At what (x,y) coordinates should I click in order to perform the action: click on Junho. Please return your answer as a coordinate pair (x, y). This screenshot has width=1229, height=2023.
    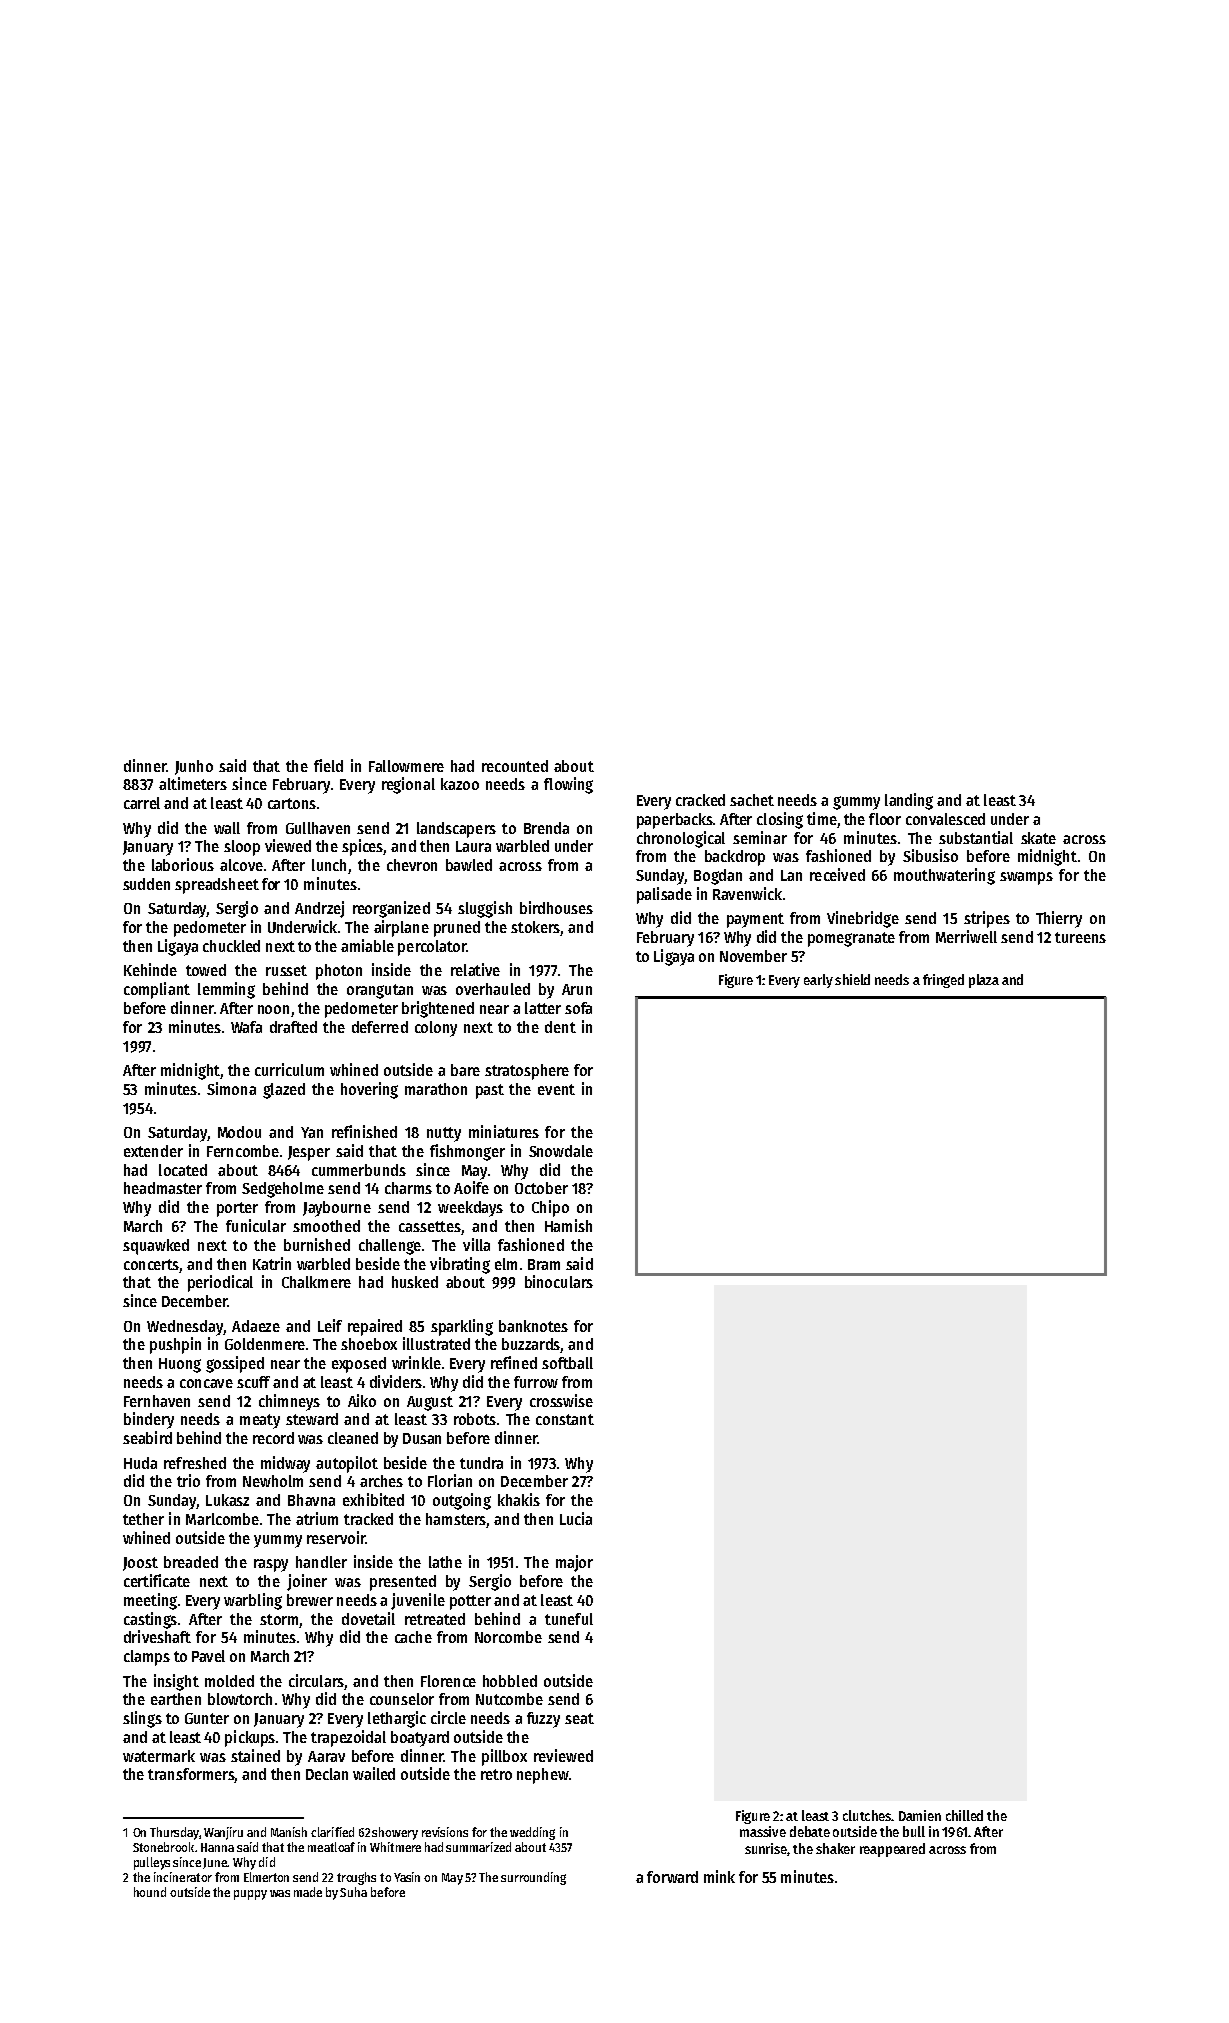
    Looking at the image, I should click on (194, 767).
